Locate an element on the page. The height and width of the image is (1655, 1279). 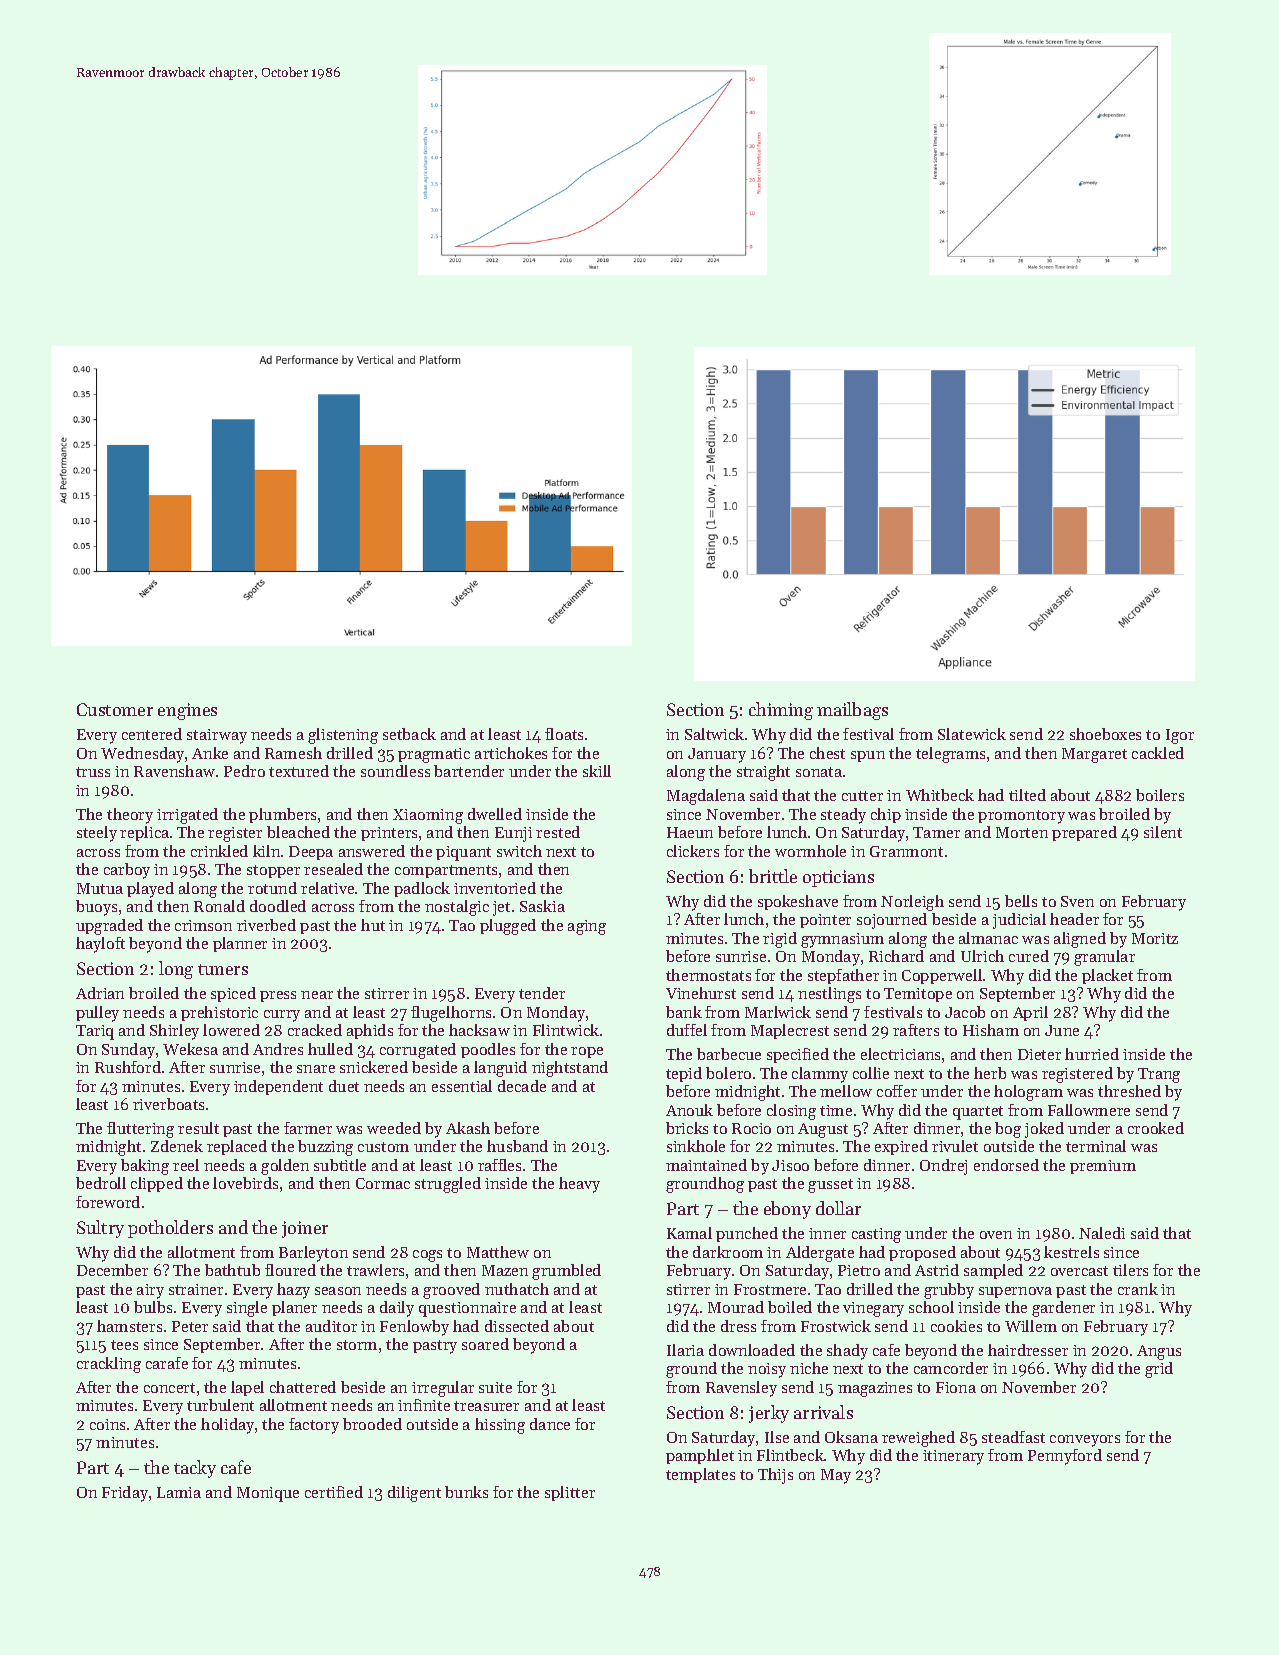
setback is located at coordinates (409, 734).
